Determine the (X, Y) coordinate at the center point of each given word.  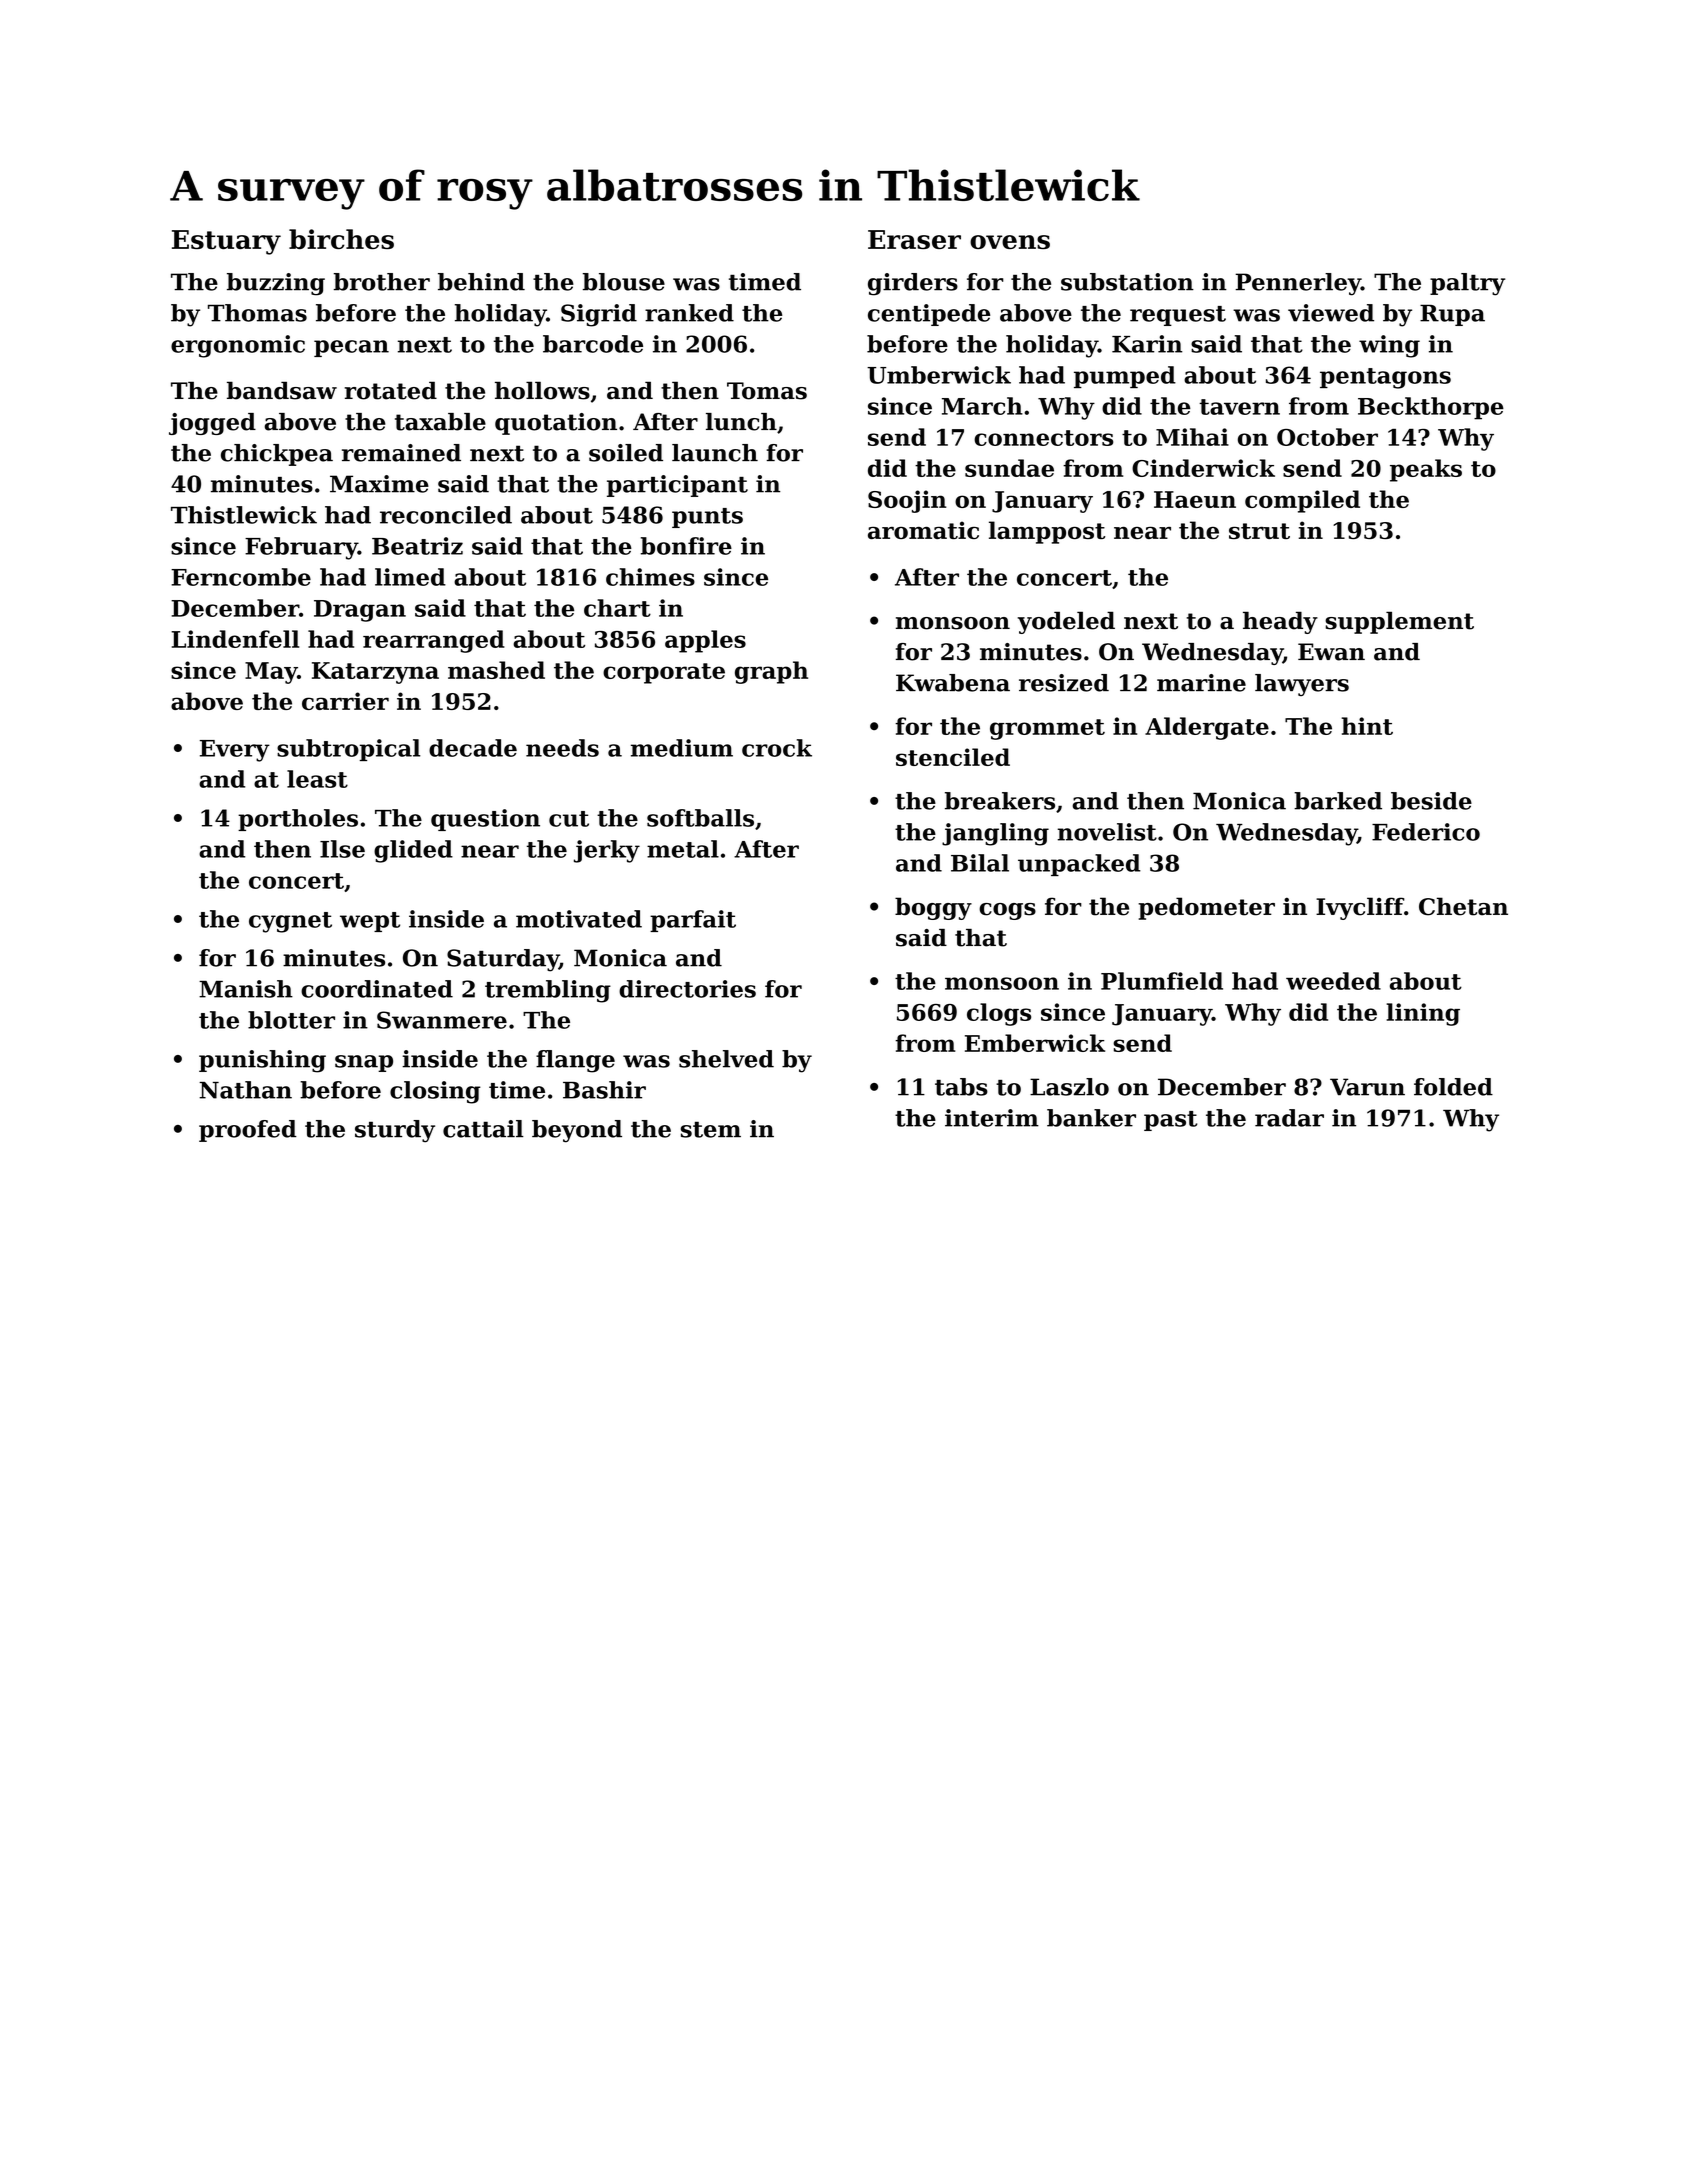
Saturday (503, 960)
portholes (298, 820)
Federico (1426, 832)
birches (341, 239)
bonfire (686, 546)
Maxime (379, 484)
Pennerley (1298, 284)
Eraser (914, 239)
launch (715, 453)
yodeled (1066, 622)
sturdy (395, 1131)
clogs (999, 1014)
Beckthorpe (1431, 408)
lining (1423, 1014)
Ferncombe (241, 577)
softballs (700, 818)
